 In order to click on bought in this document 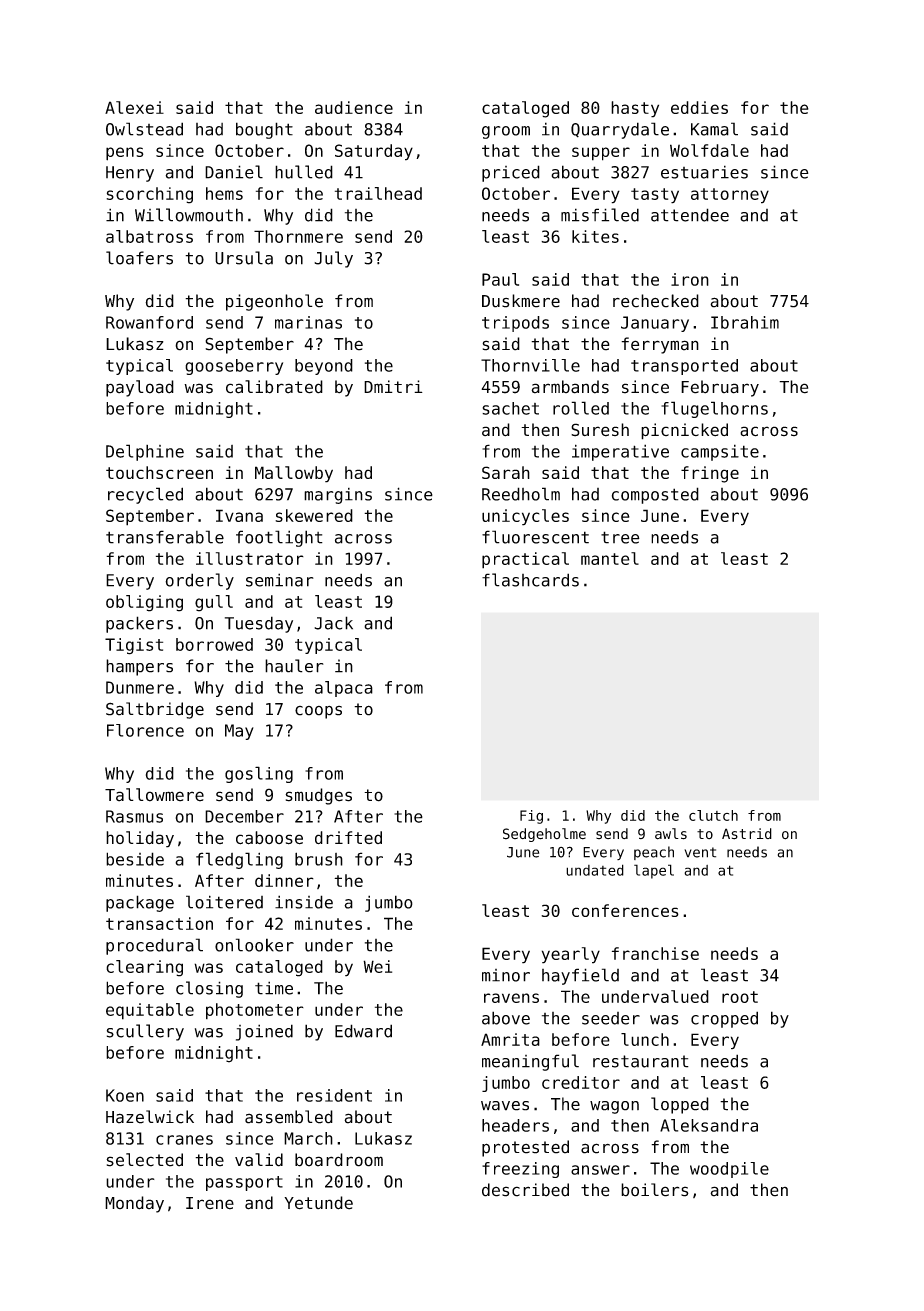, I will do `click(264, 130)`.
